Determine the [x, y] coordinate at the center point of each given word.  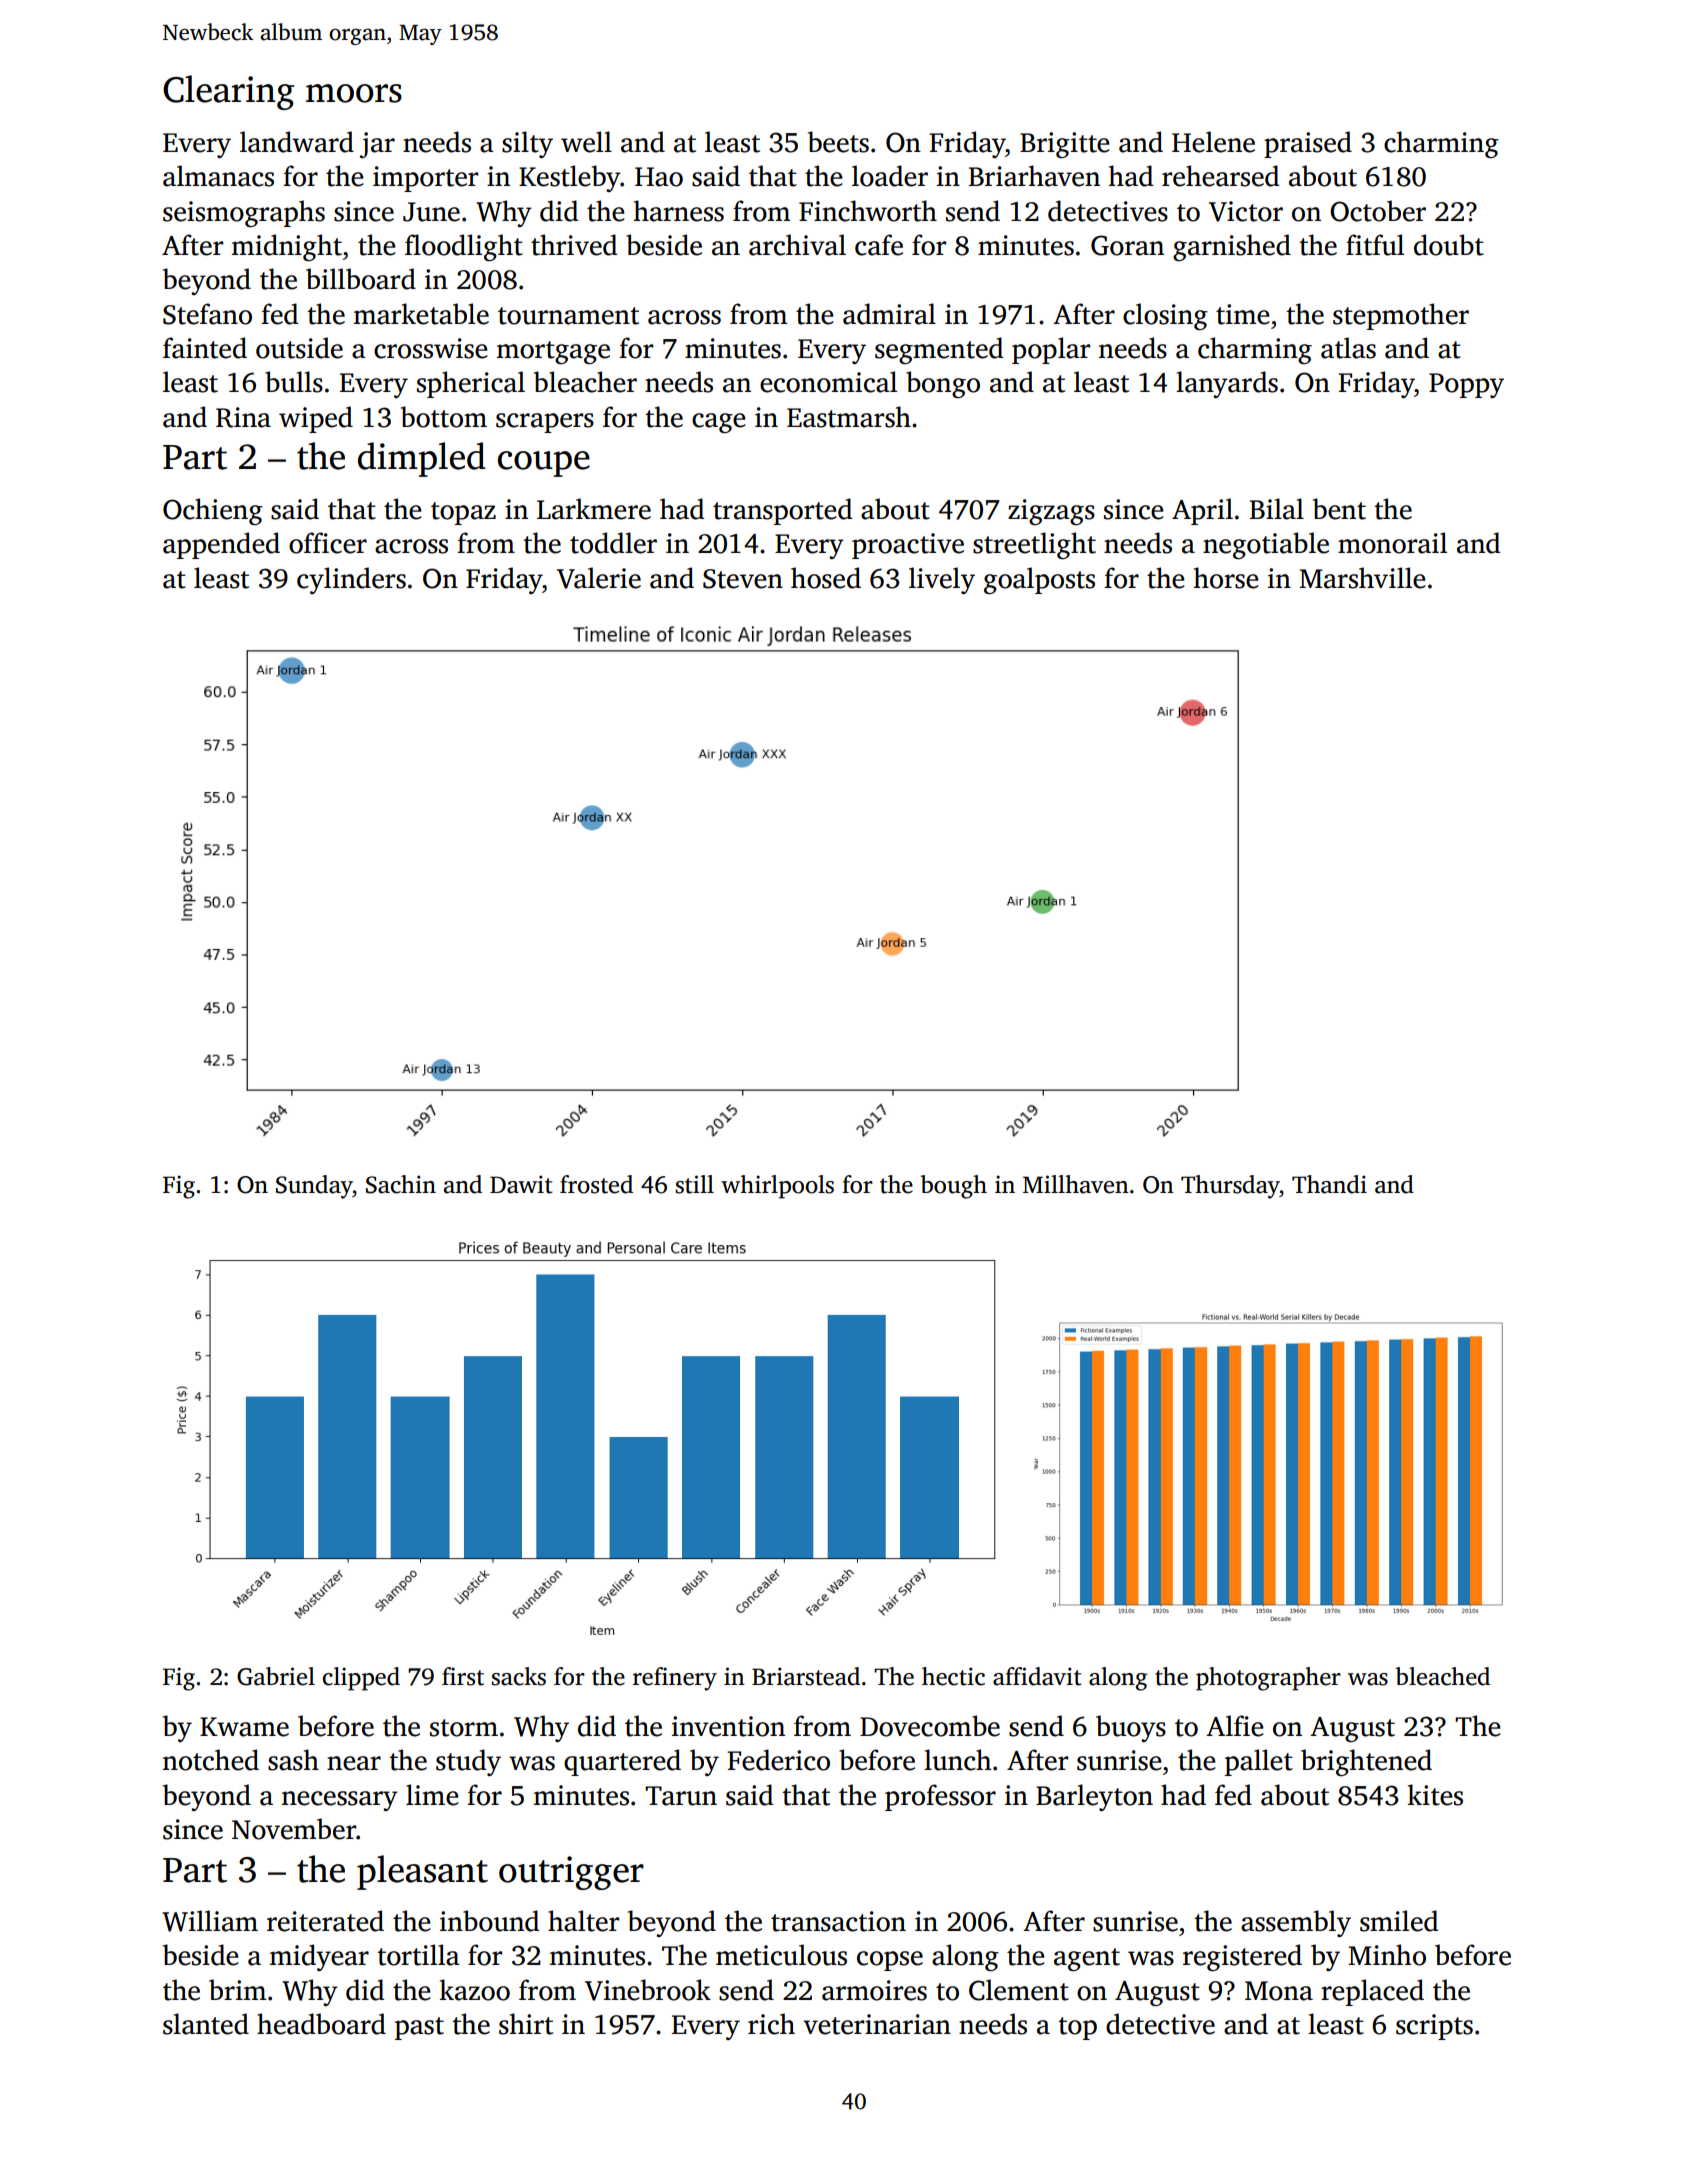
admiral [889, 314]
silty [527, 144]
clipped [361, 1679]
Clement [1019, 1990]
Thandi [1329, 1184]
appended [221, 545]
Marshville [1362, 578]
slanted [206, 2024]
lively [942, 580]
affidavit [1037, 1676]
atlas [1348, 348]
